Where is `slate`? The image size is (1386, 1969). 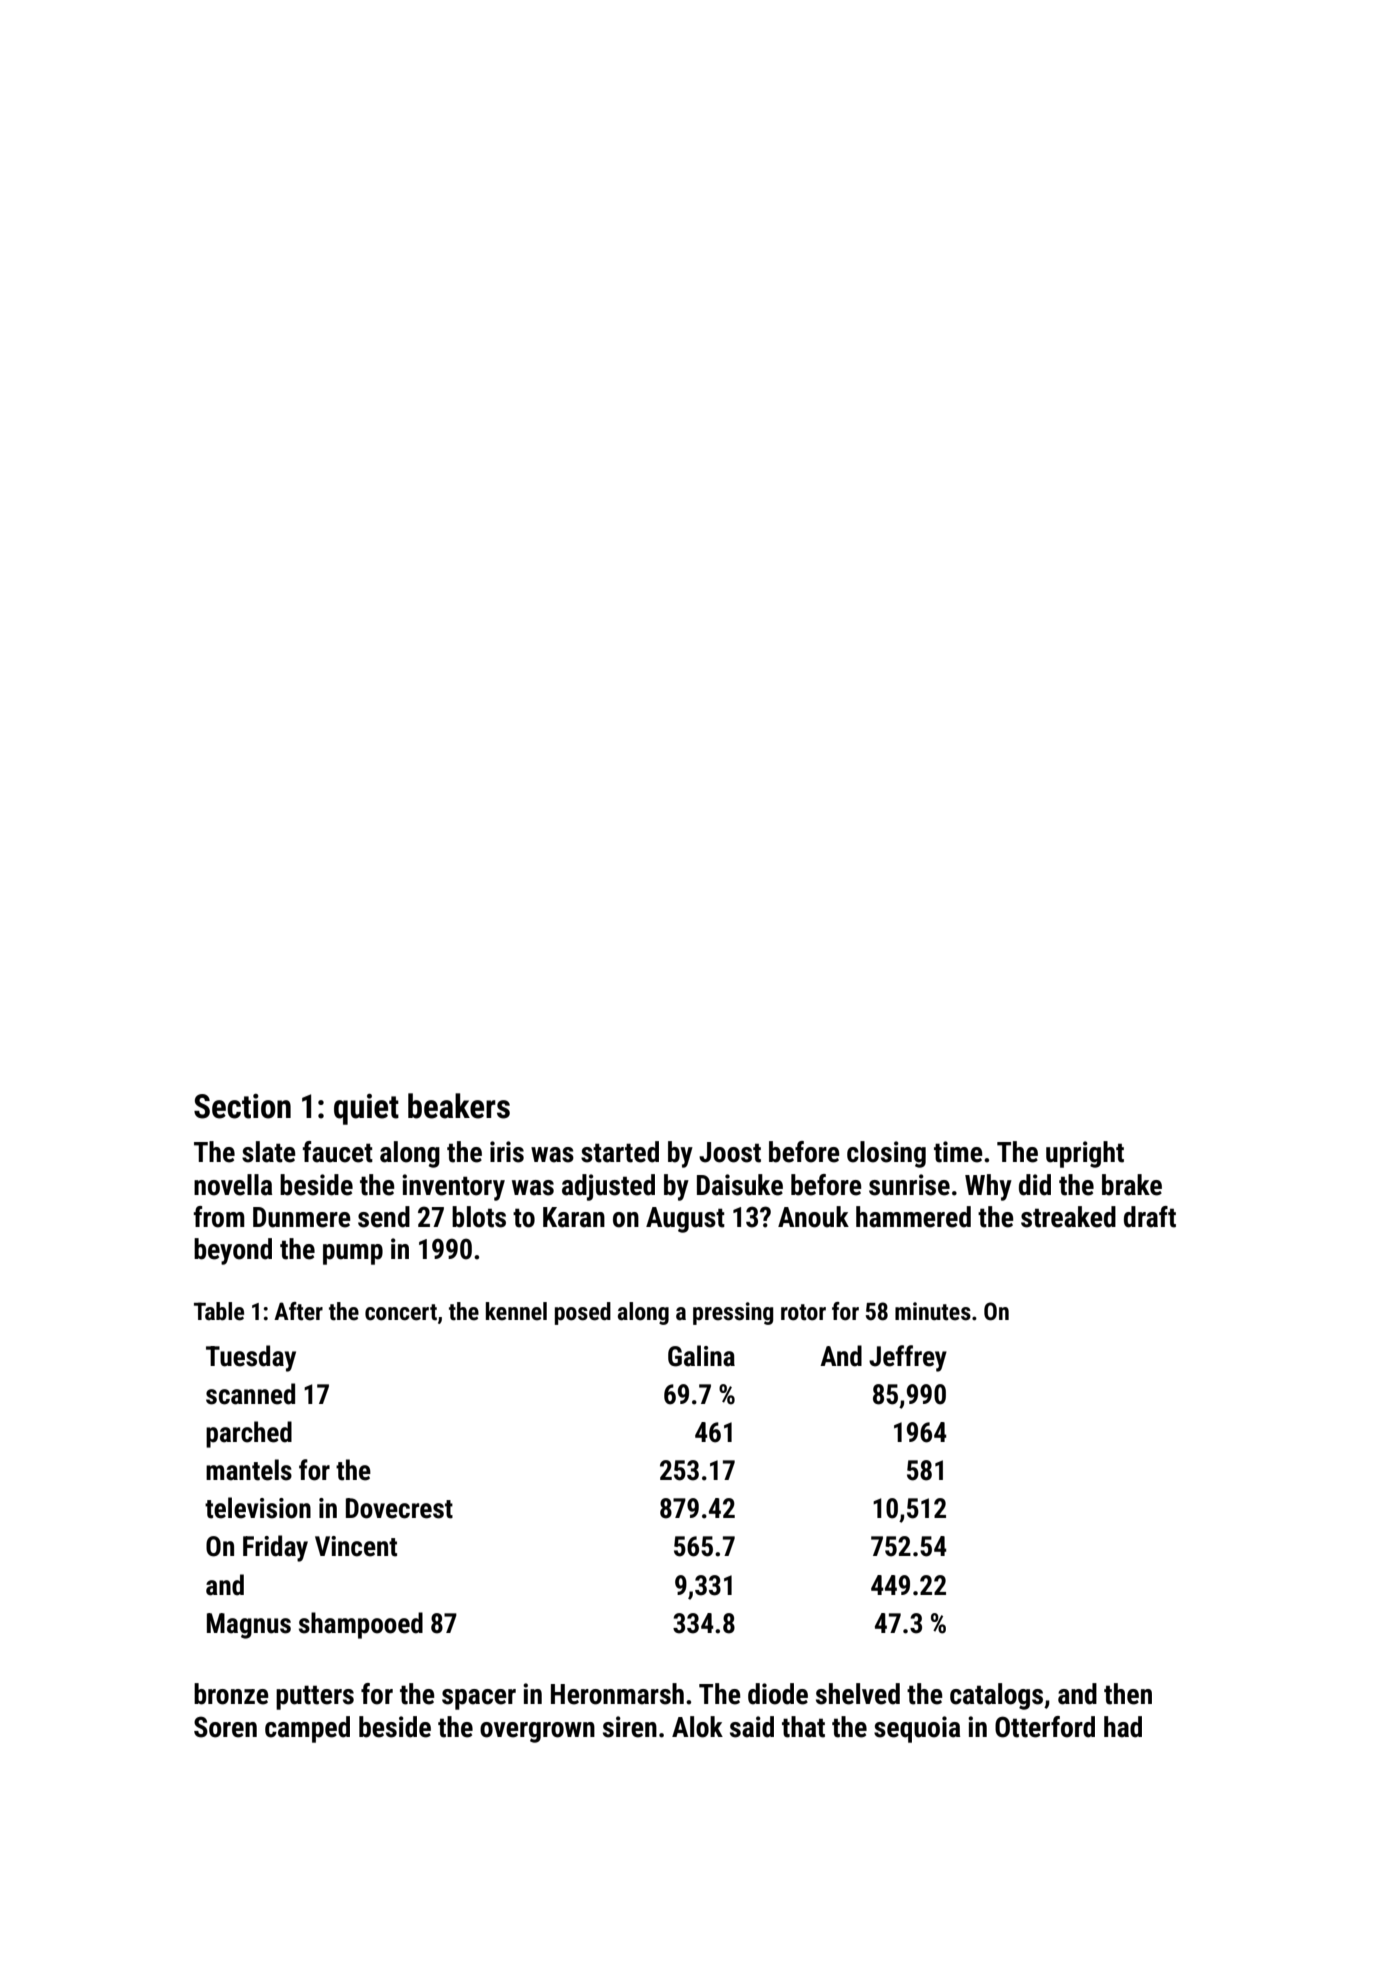 slate is located at coordinates (269, 1152).
